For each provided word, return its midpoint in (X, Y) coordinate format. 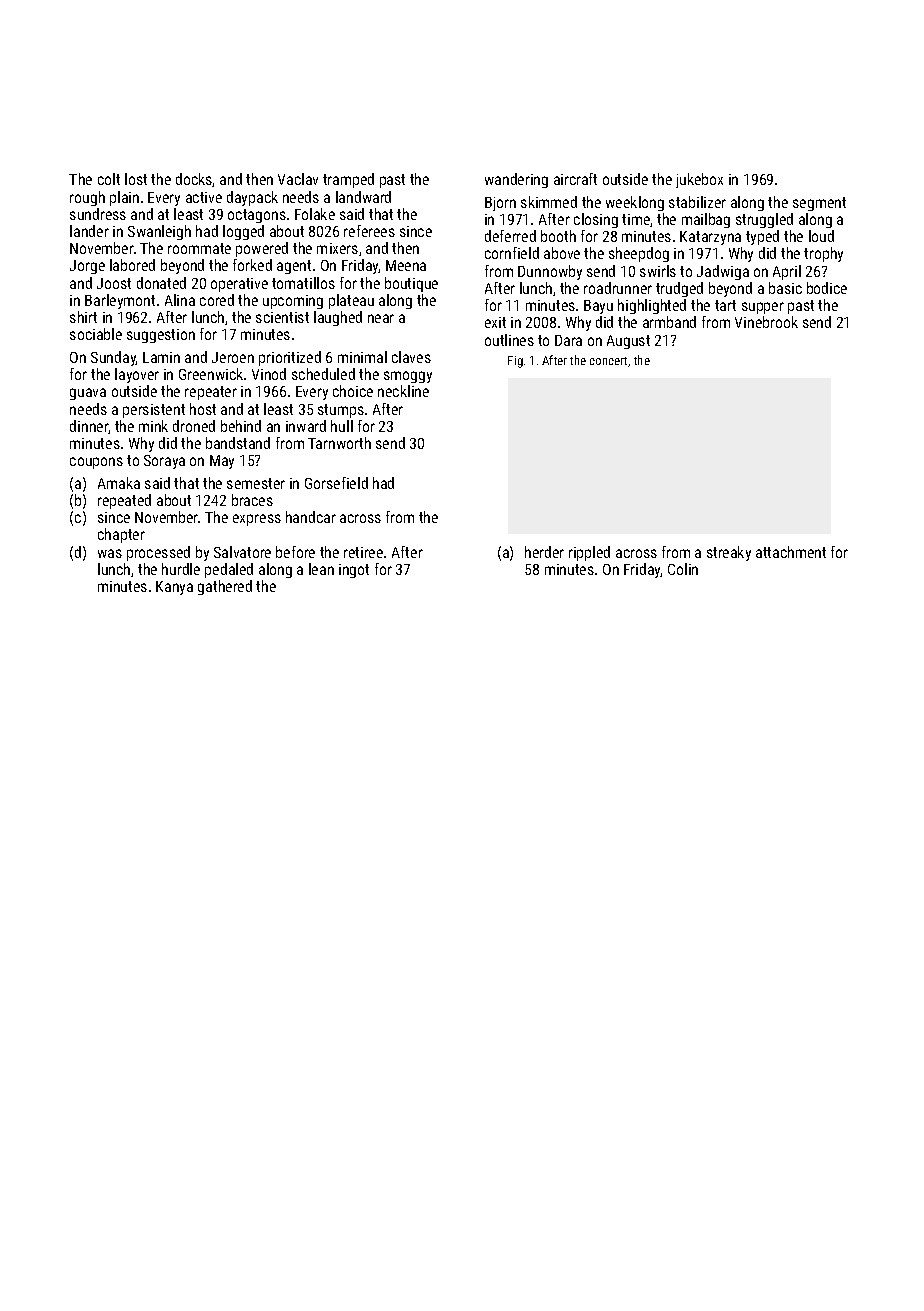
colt (109, 179)
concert (608, 361)
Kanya (174, 588)
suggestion (161, 336)
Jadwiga (723, 272)
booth (558, 236)
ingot (354, 571)
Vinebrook (766, 322)
